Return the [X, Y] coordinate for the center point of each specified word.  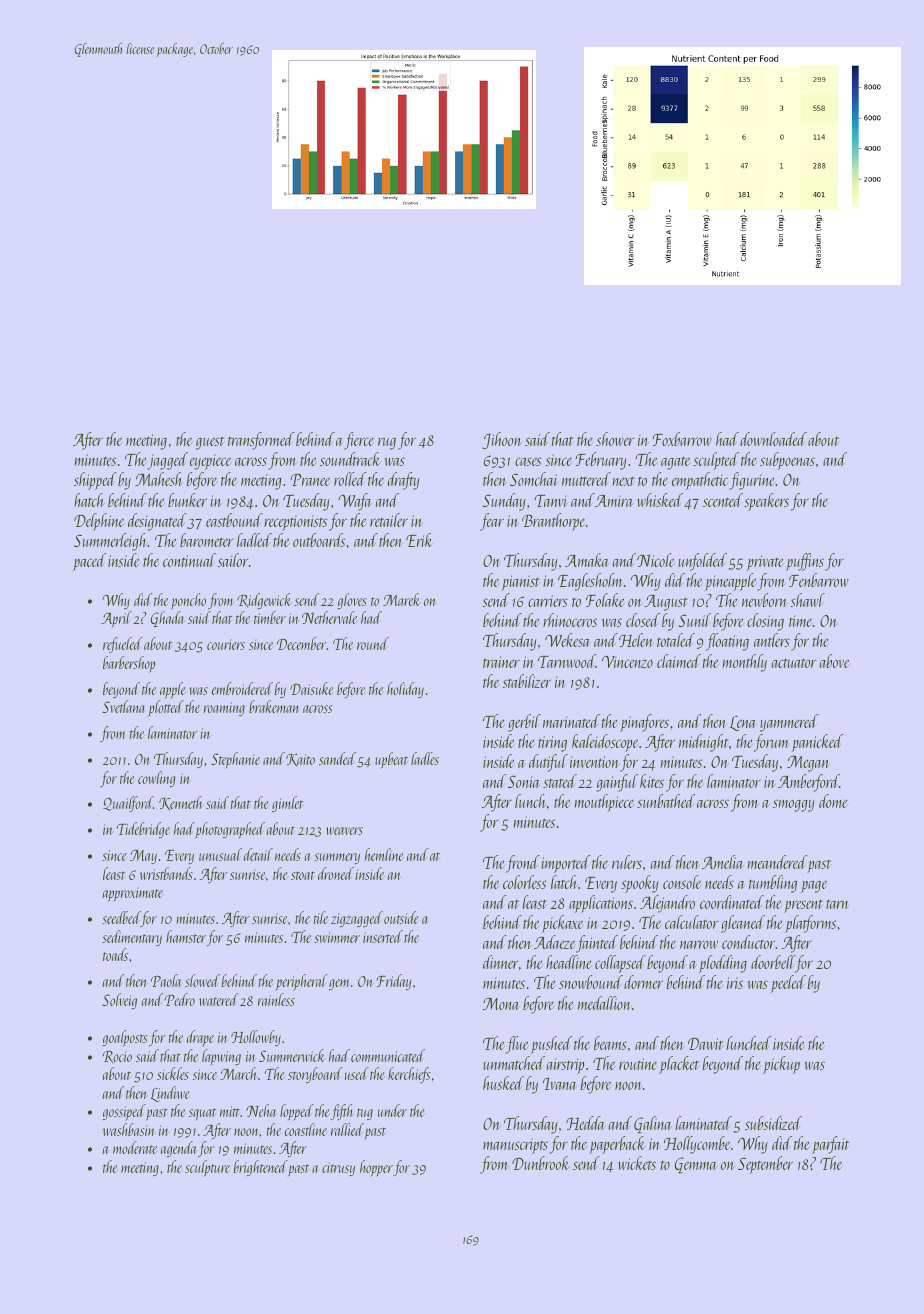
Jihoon [502, 440]
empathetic [700, 481]
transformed [261, 441]
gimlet [287, 804]
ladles [425, 758]
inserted [383, 936]
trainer [501, 662]
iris [735, 983]
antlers [772, 640]
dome [833, 801]
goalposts [124, 1038]
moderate [135, 1147]
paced [89, 562]
